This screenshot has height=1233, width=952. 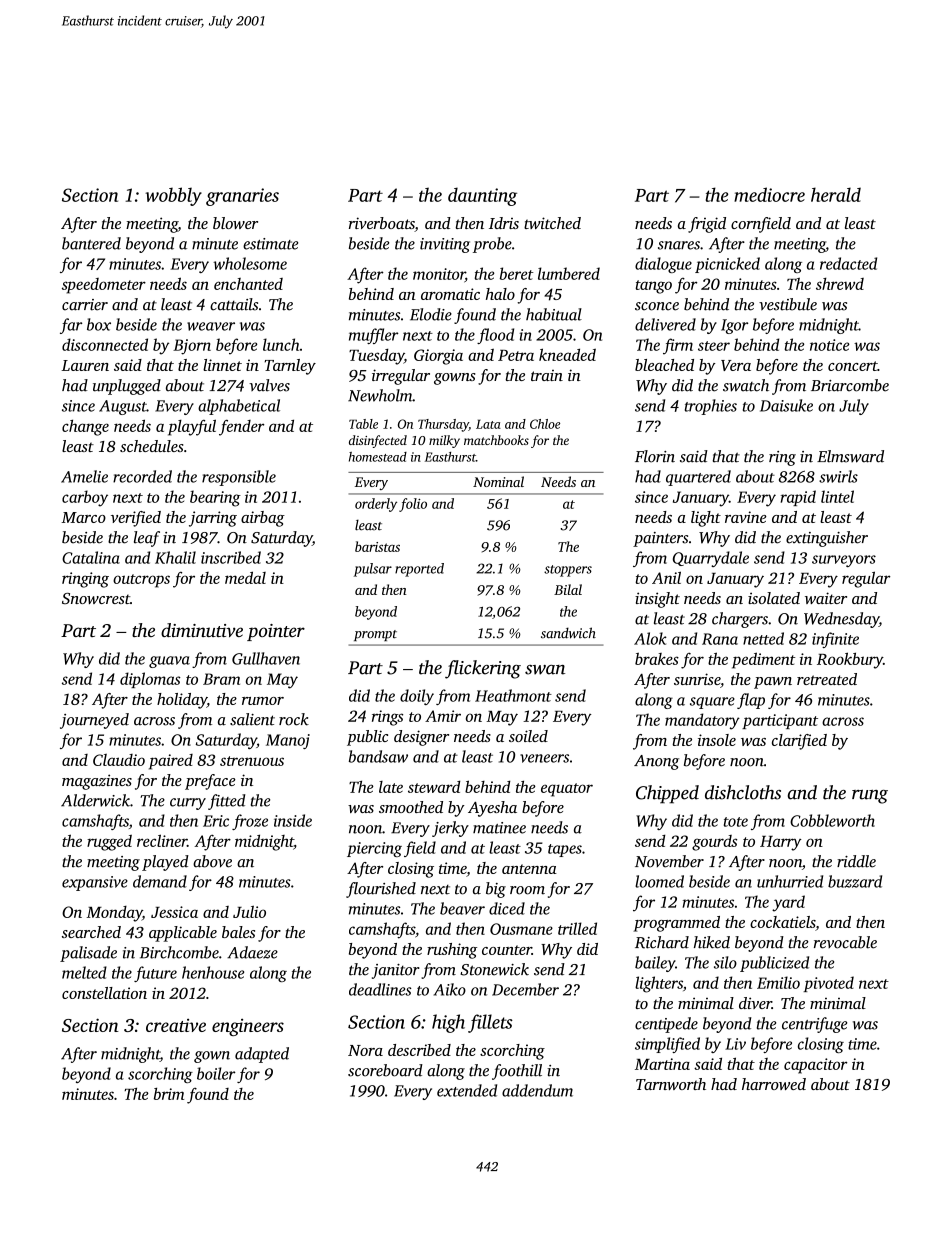 I want to click on extended, so click(x=467, y=1090).
